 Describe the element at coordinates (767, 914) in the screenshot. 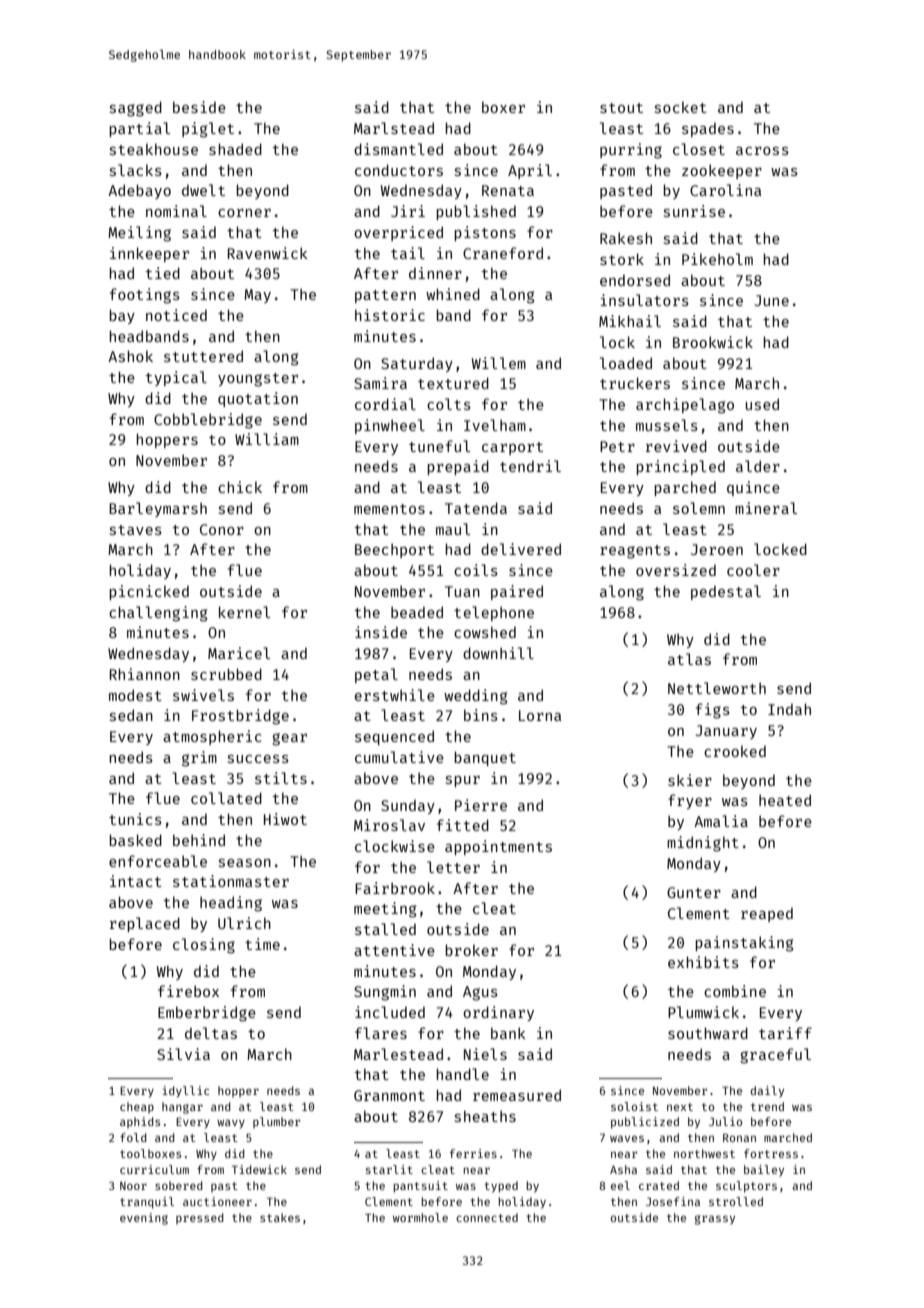

I see `reaped` at that location.
